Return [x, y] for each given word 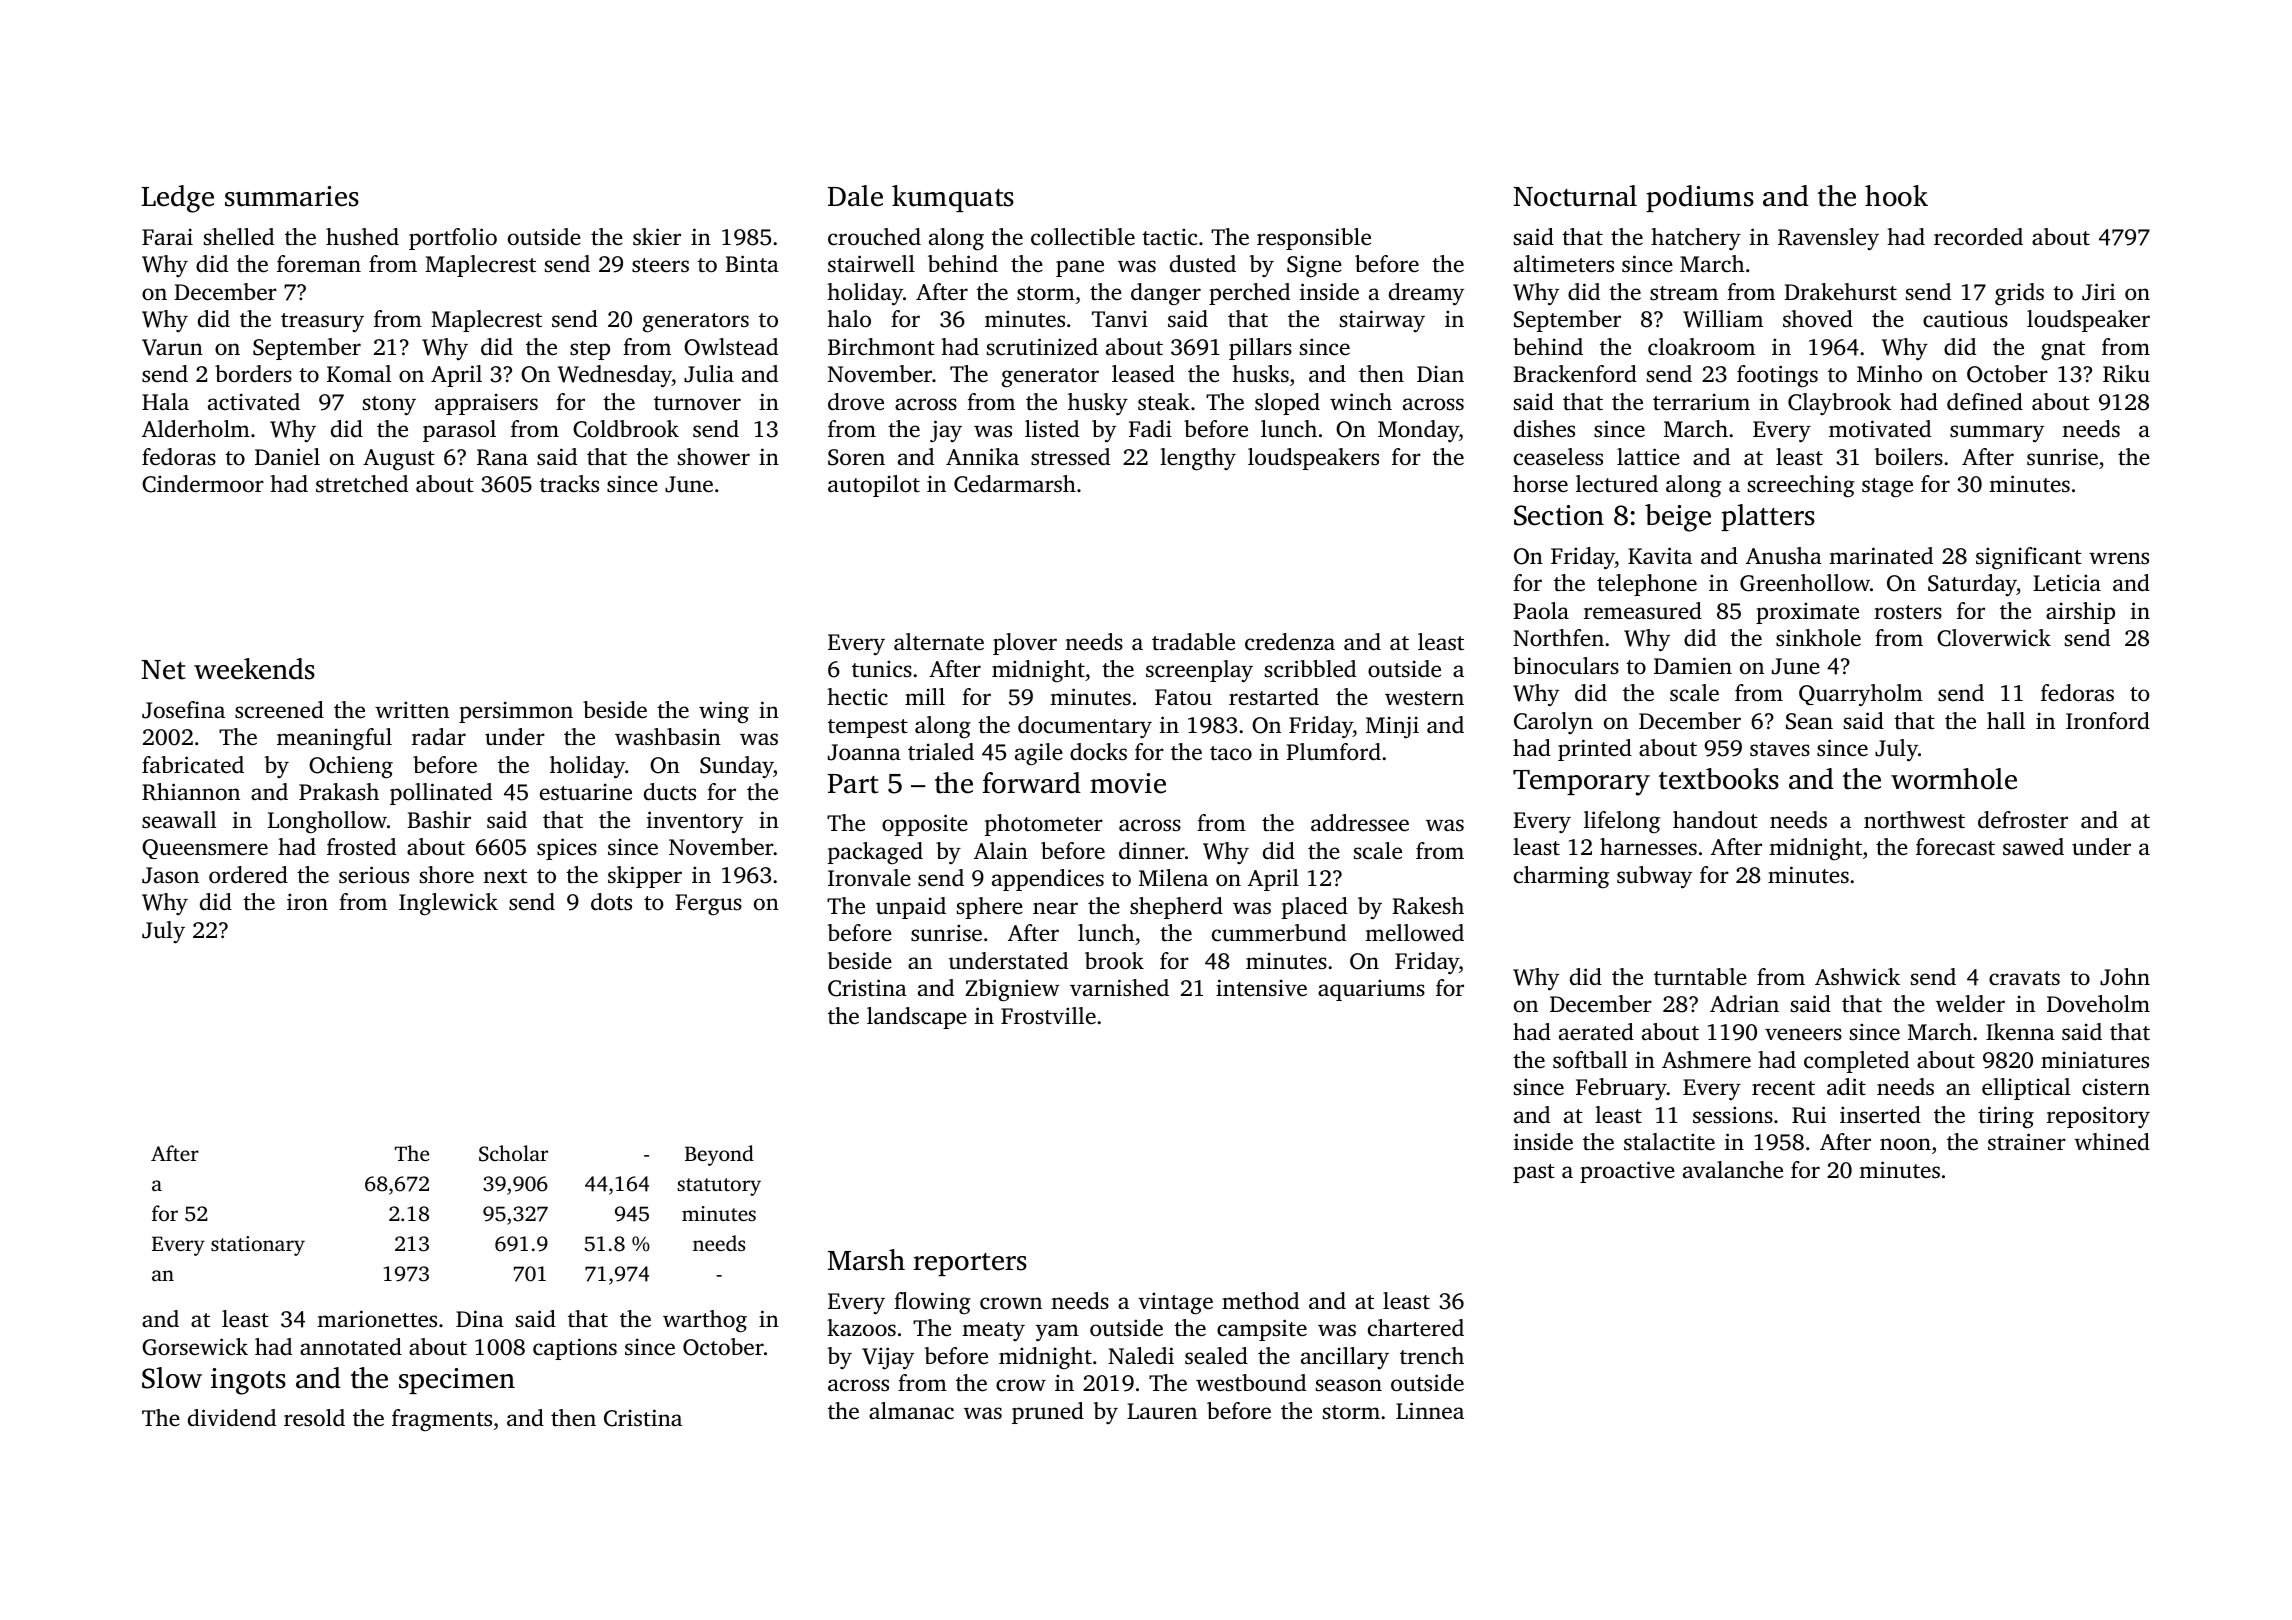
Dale [855, 196]
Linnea [1430, 1411]
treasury [322, 322]
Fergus [709, 904]
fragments [442, 1420]
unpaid [911, 908]
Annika [982, 456]
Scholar [513, 1153]
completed [1856, 1062]
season [1349, 1385]
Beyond [719, 1155]
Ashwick [1857, 977]
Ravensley [1828, 239]
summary [1997, 434]
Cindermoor [203, 484]
